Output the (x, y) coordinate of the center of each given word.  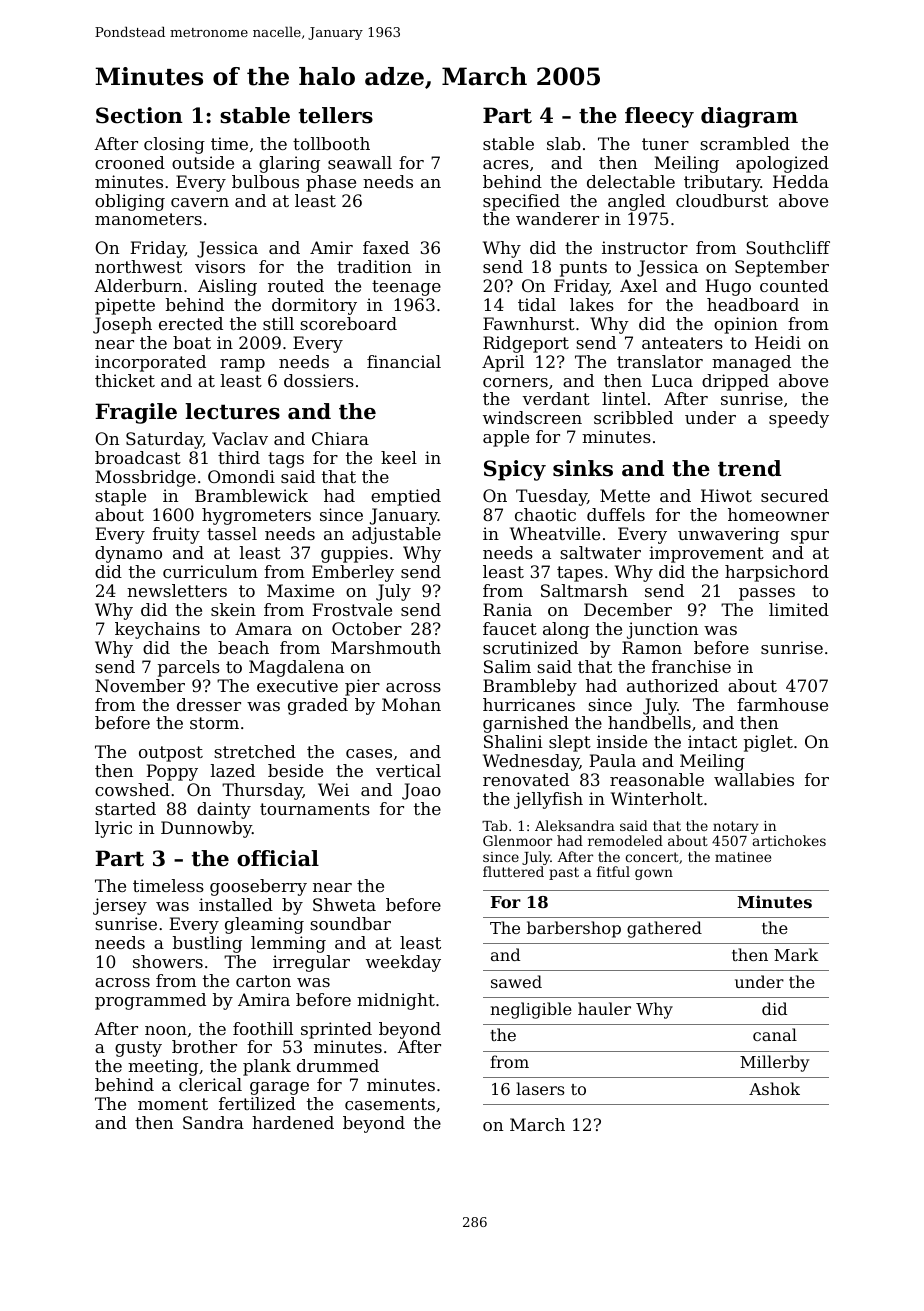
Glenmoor (517, 840)
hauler (604, 1008)
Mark (796, 954)
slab (564, 143)
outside (203, 162)
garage (279, 1088)
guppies (354, 554)
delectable (631, 181)
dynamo (128, 554)
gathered (664, 929)
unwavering (728, 535)
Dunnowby (206, 829)
